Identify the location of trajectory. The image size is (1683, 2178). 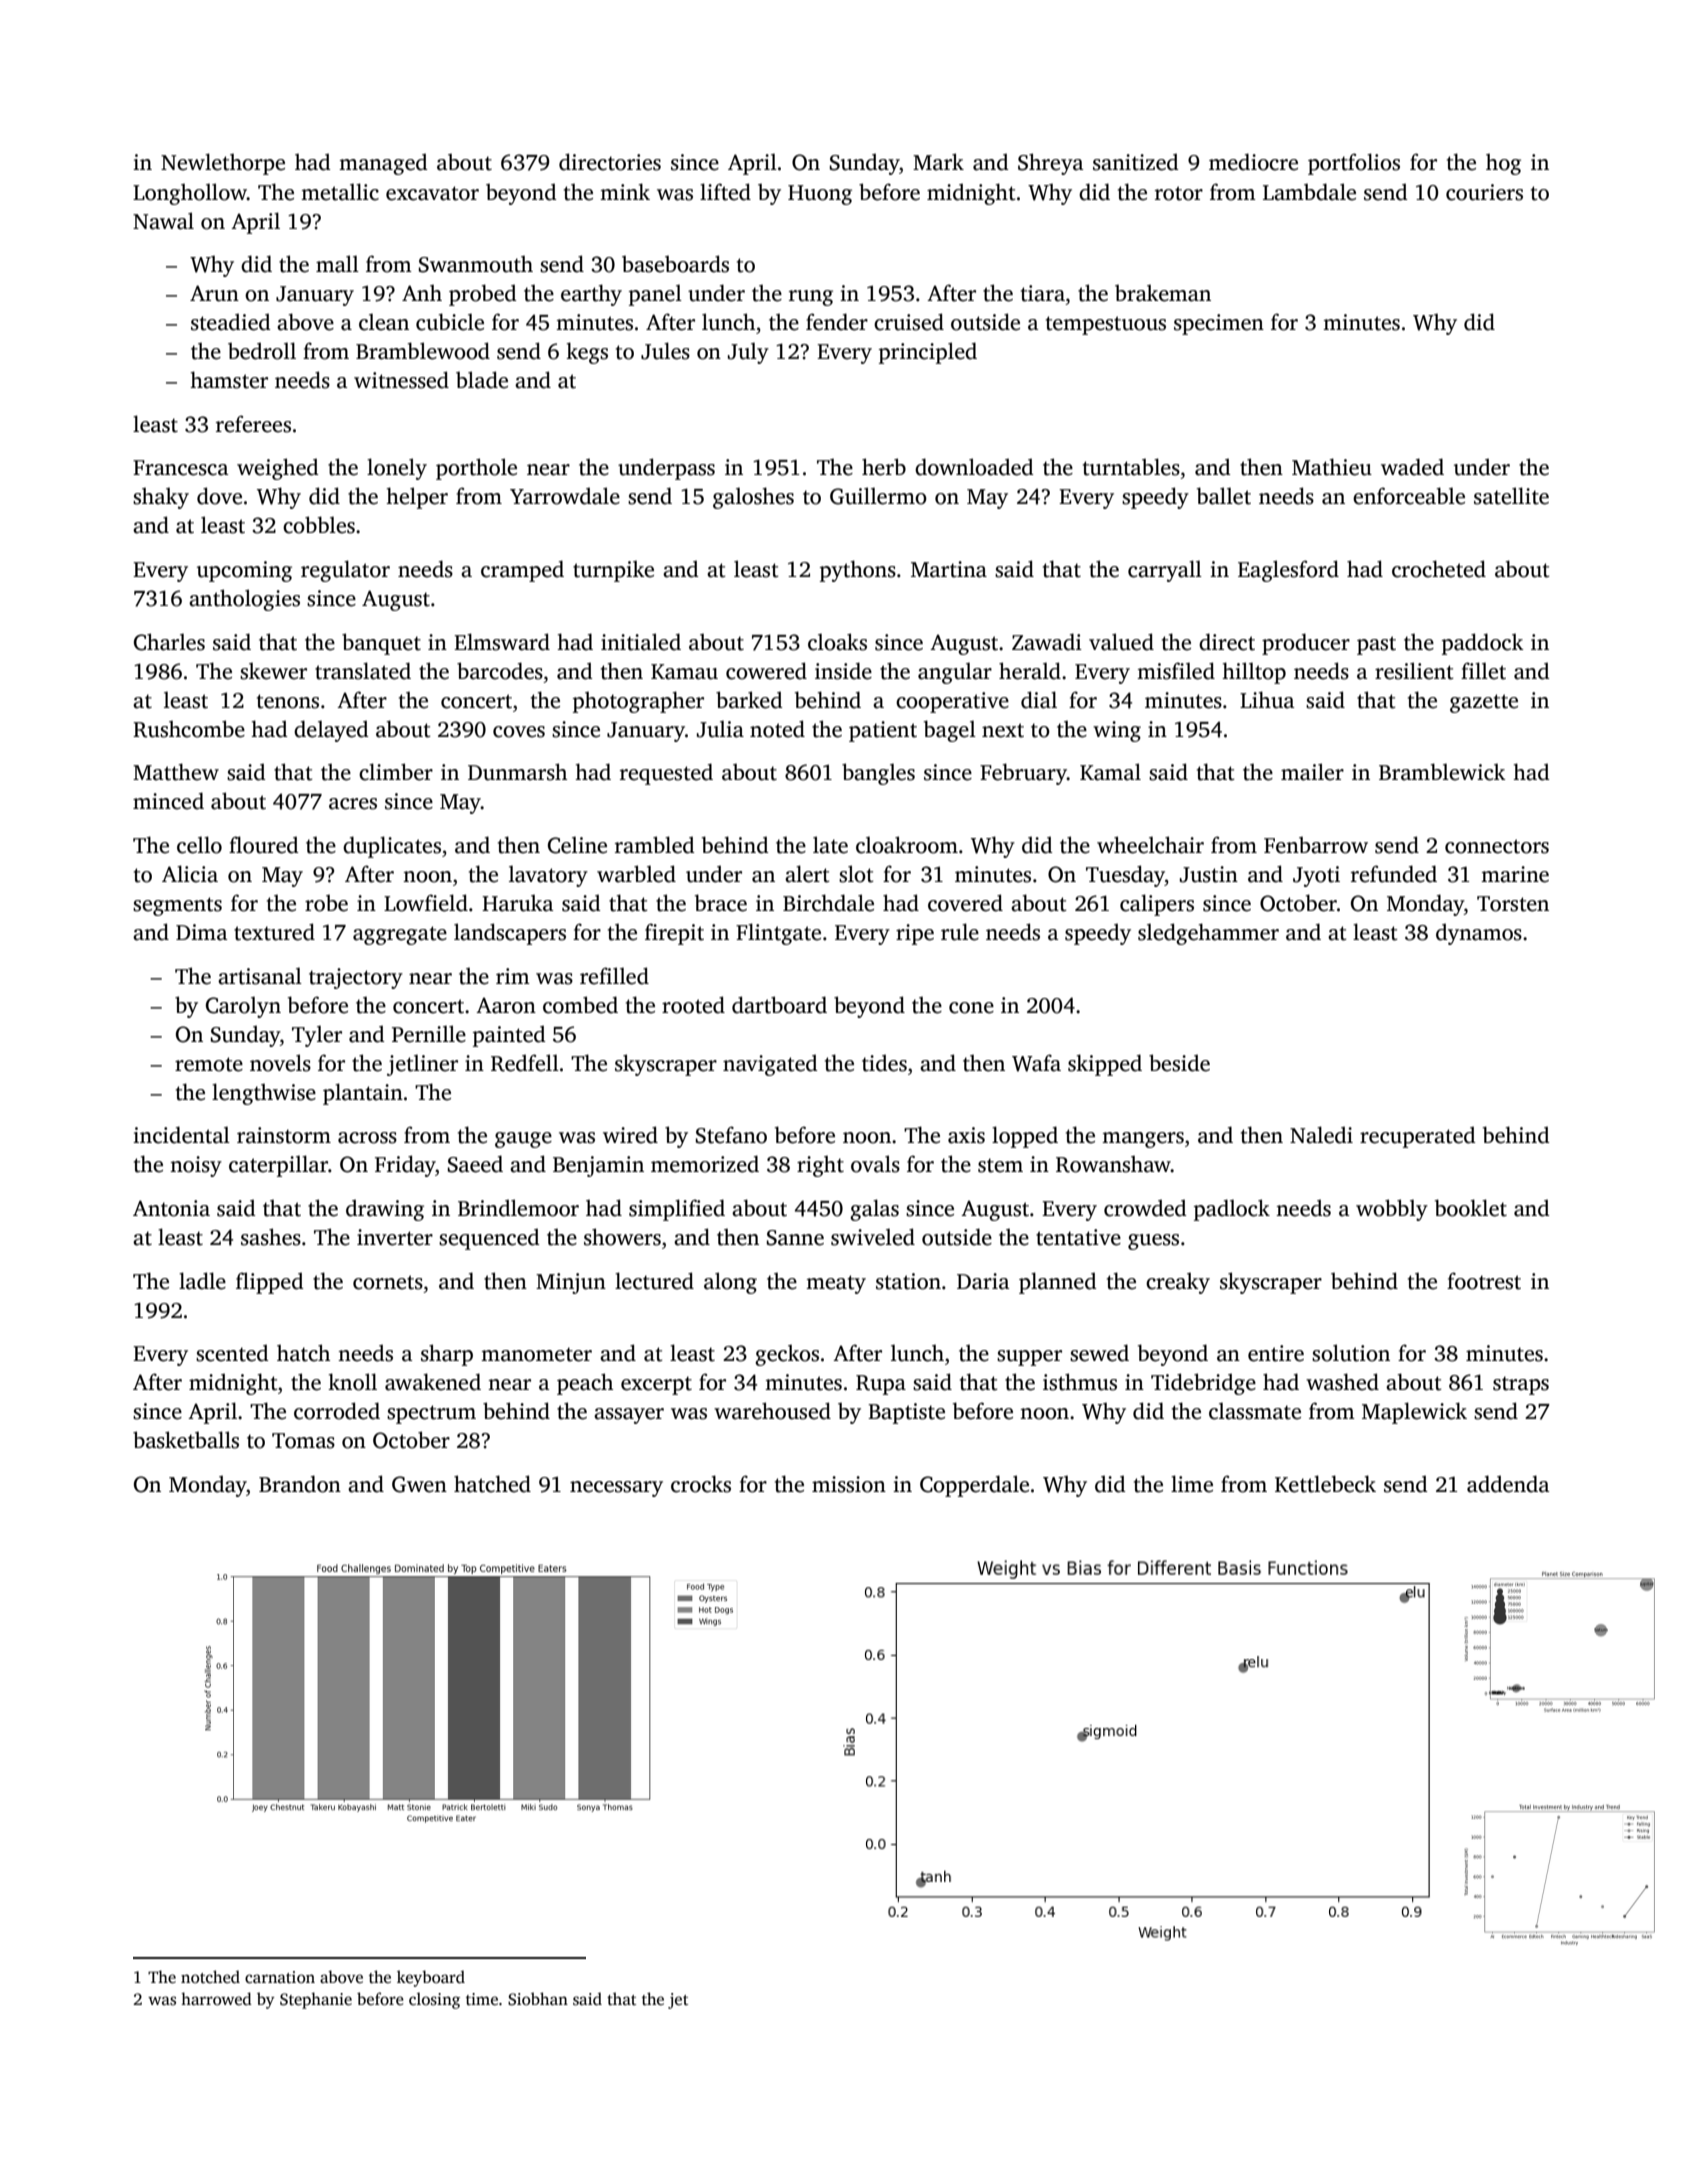
(356, 978).
